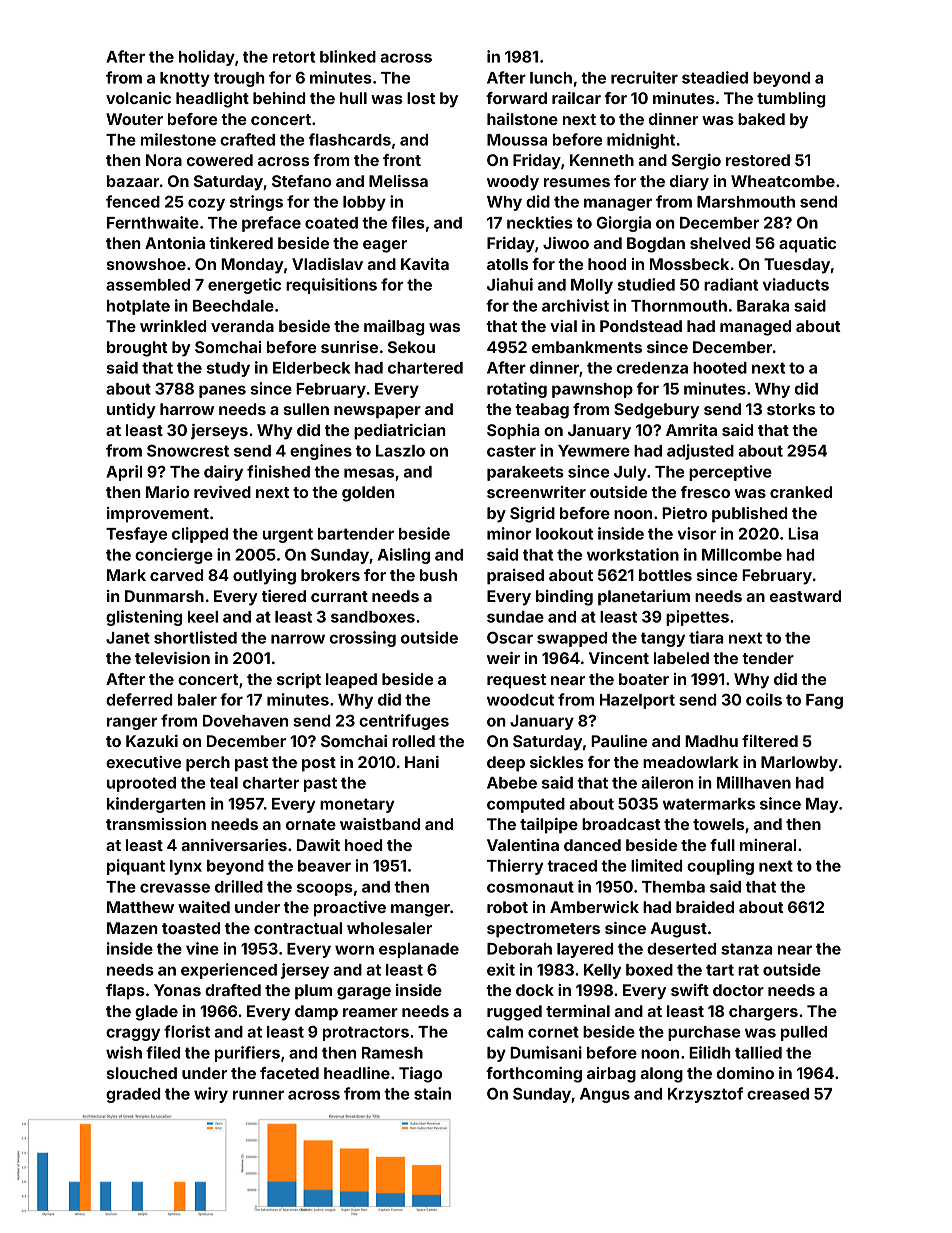 The width and height of the document is (952, 1233). I want to click on Sophia, so click(513, 432).
